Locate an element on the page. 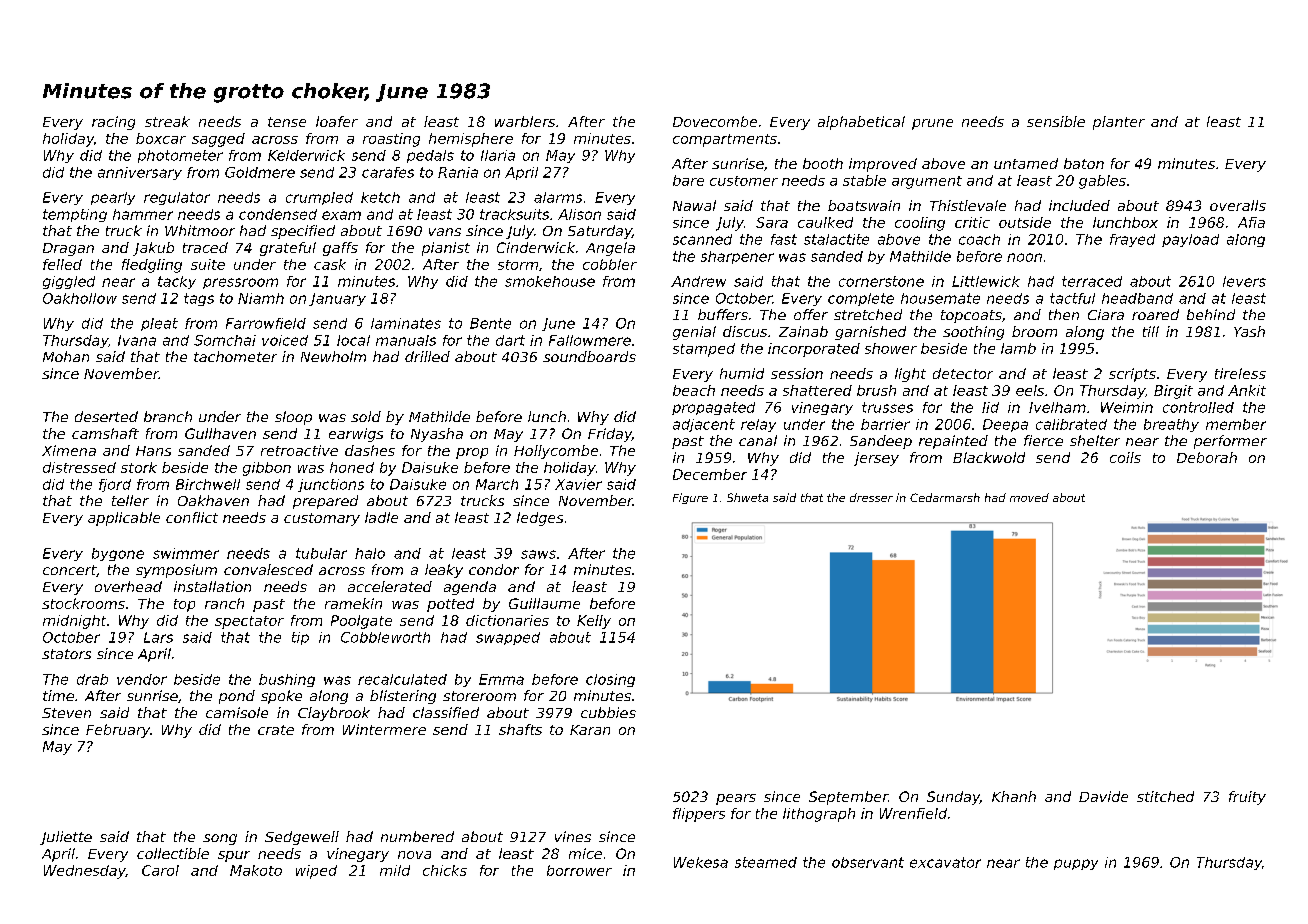 This page has width=1308, height=924. saws is located at coordinates (538, 554).
